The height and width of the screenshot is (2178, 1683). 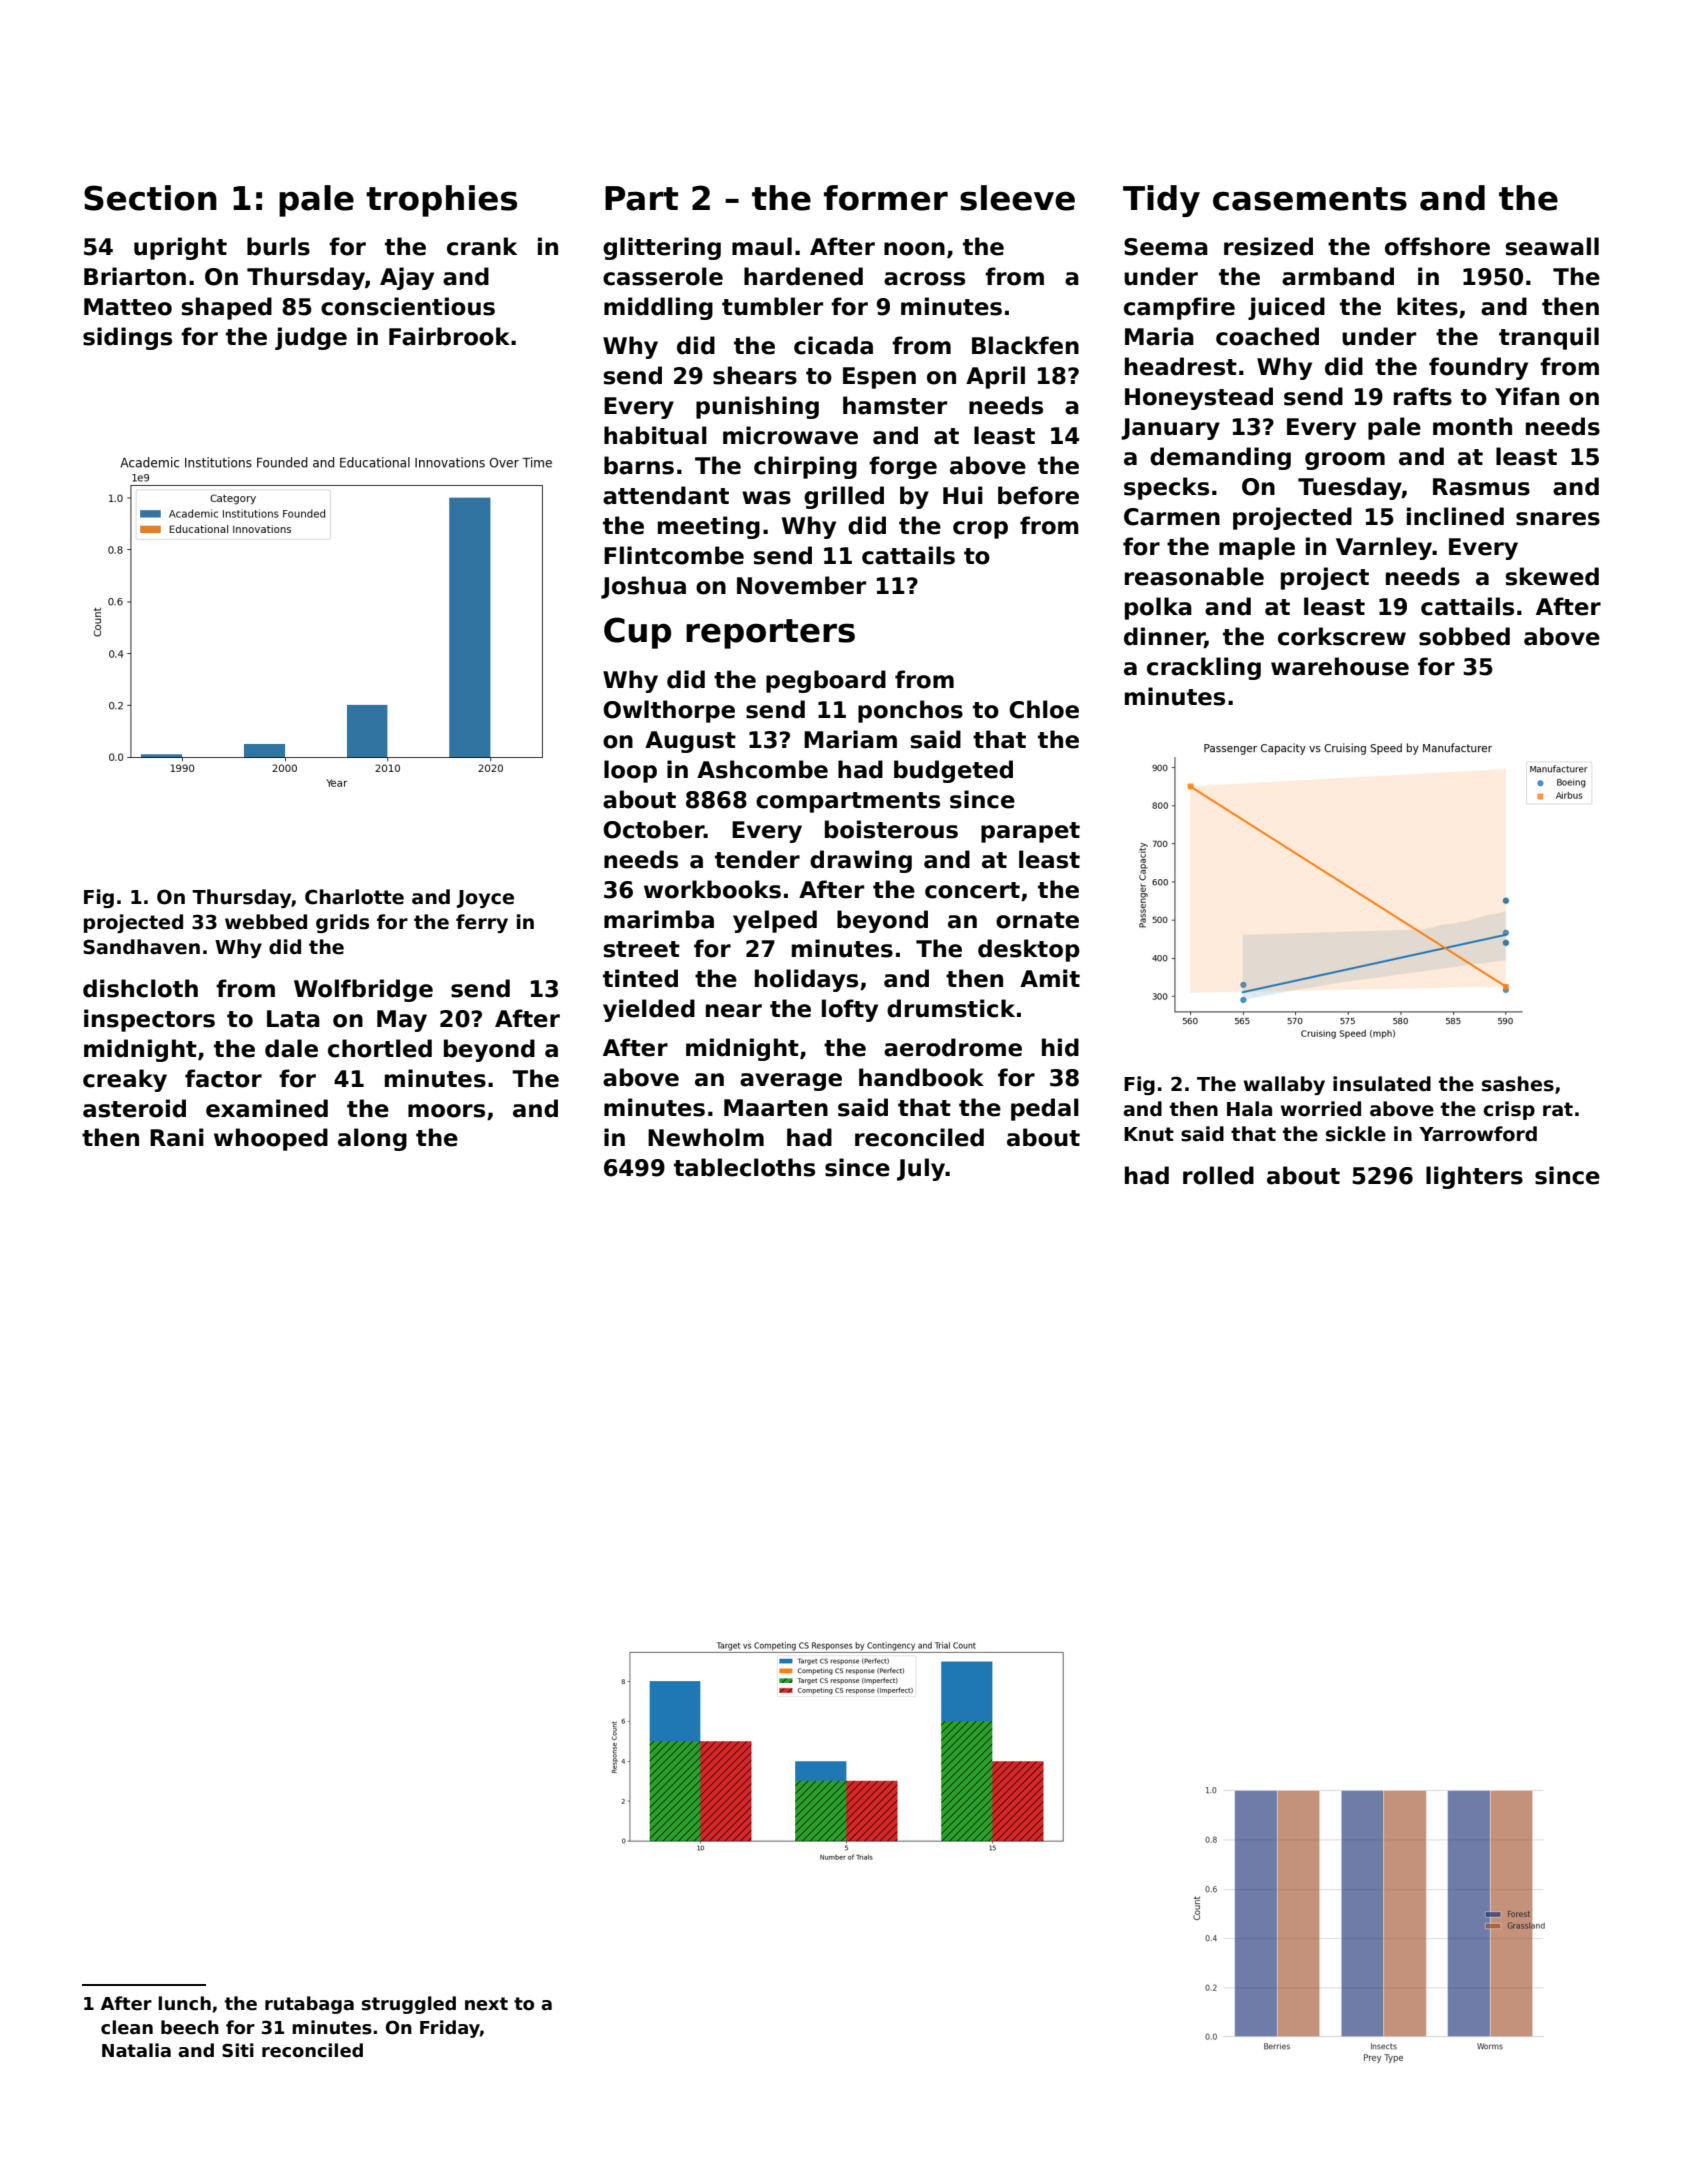 What do you see at coordinates (141, 947) in the screenshot?
I see `Sandhaven` at bounding box center [141, 947].
